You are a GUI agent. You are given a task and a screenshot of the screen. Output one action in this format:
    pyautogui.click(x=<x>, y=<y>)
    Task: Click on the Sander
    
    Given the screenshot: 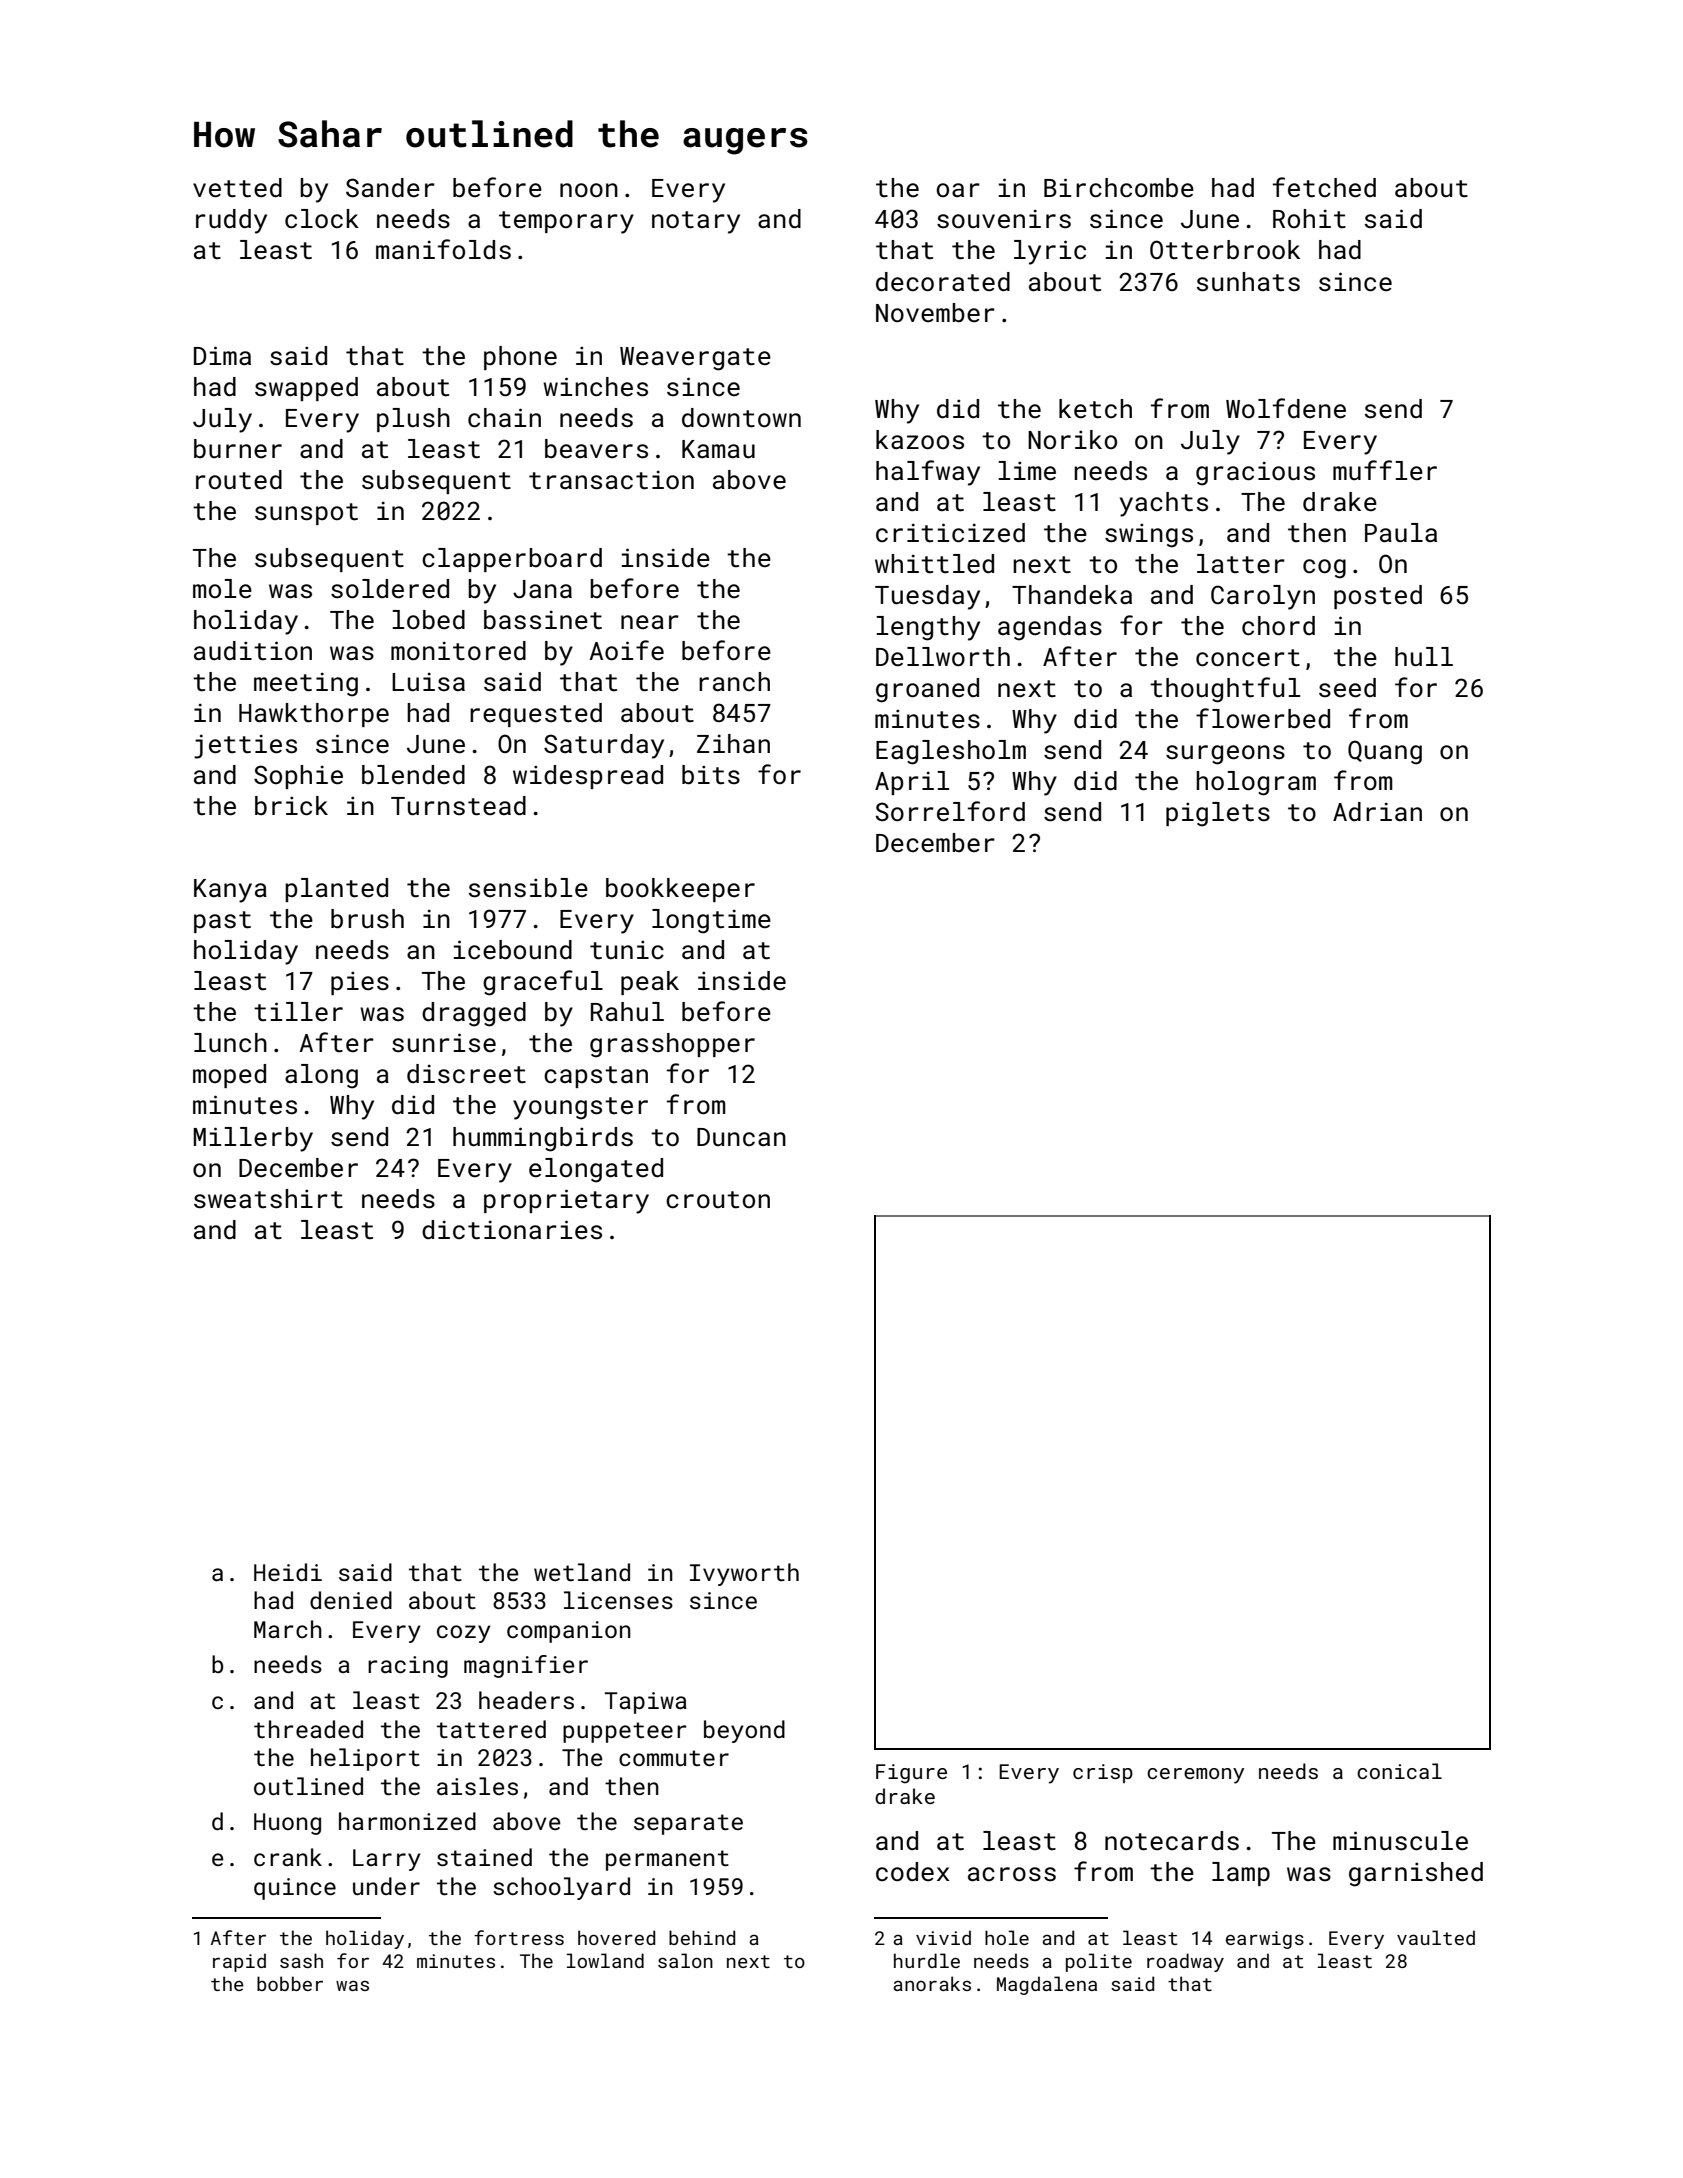 What is the action you would take?
    pyautogui.click(x=390, y=187)
